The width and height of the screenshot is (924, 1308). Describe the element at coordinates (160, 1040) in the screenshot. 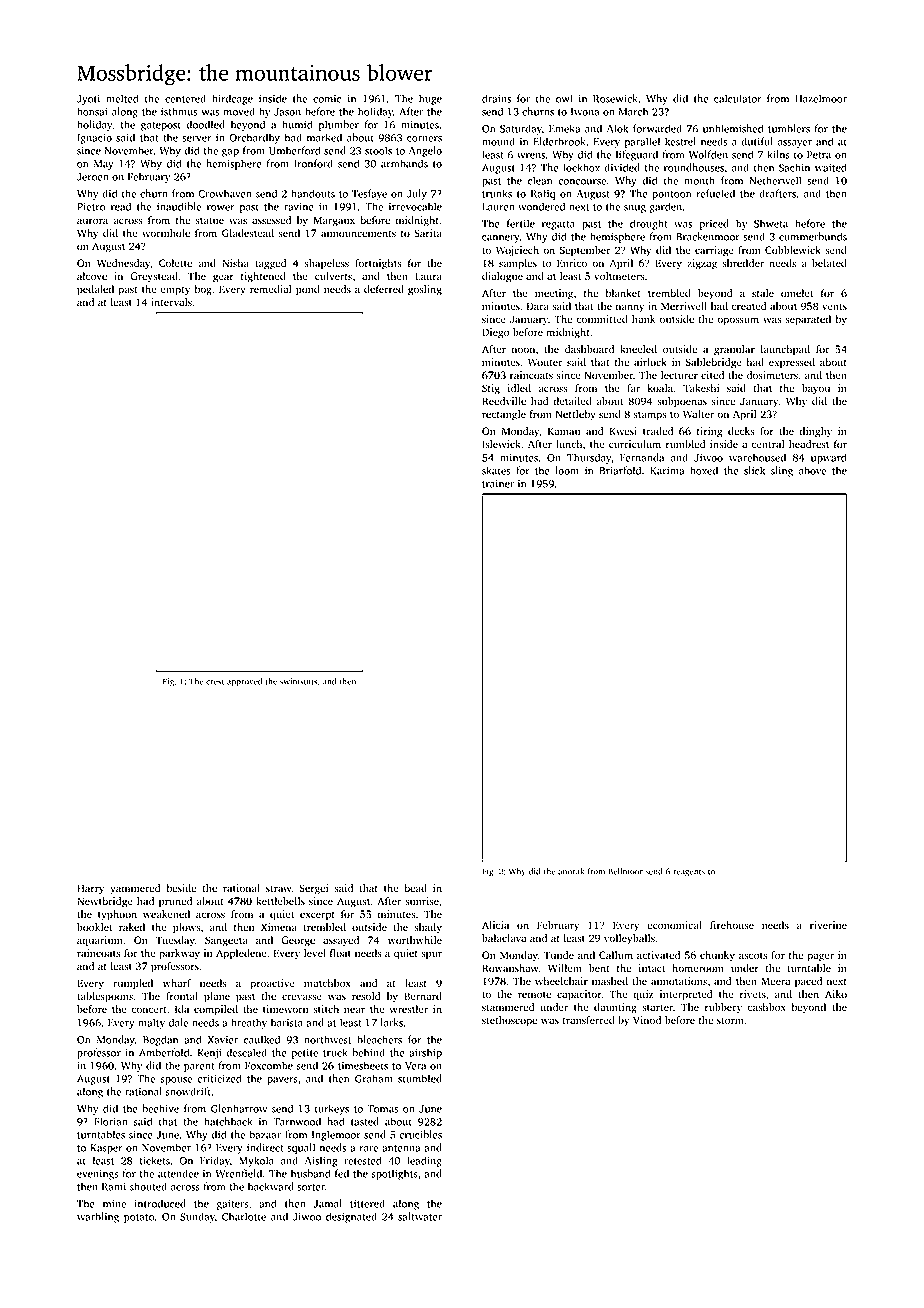

I see `Bogdan` at that location.
